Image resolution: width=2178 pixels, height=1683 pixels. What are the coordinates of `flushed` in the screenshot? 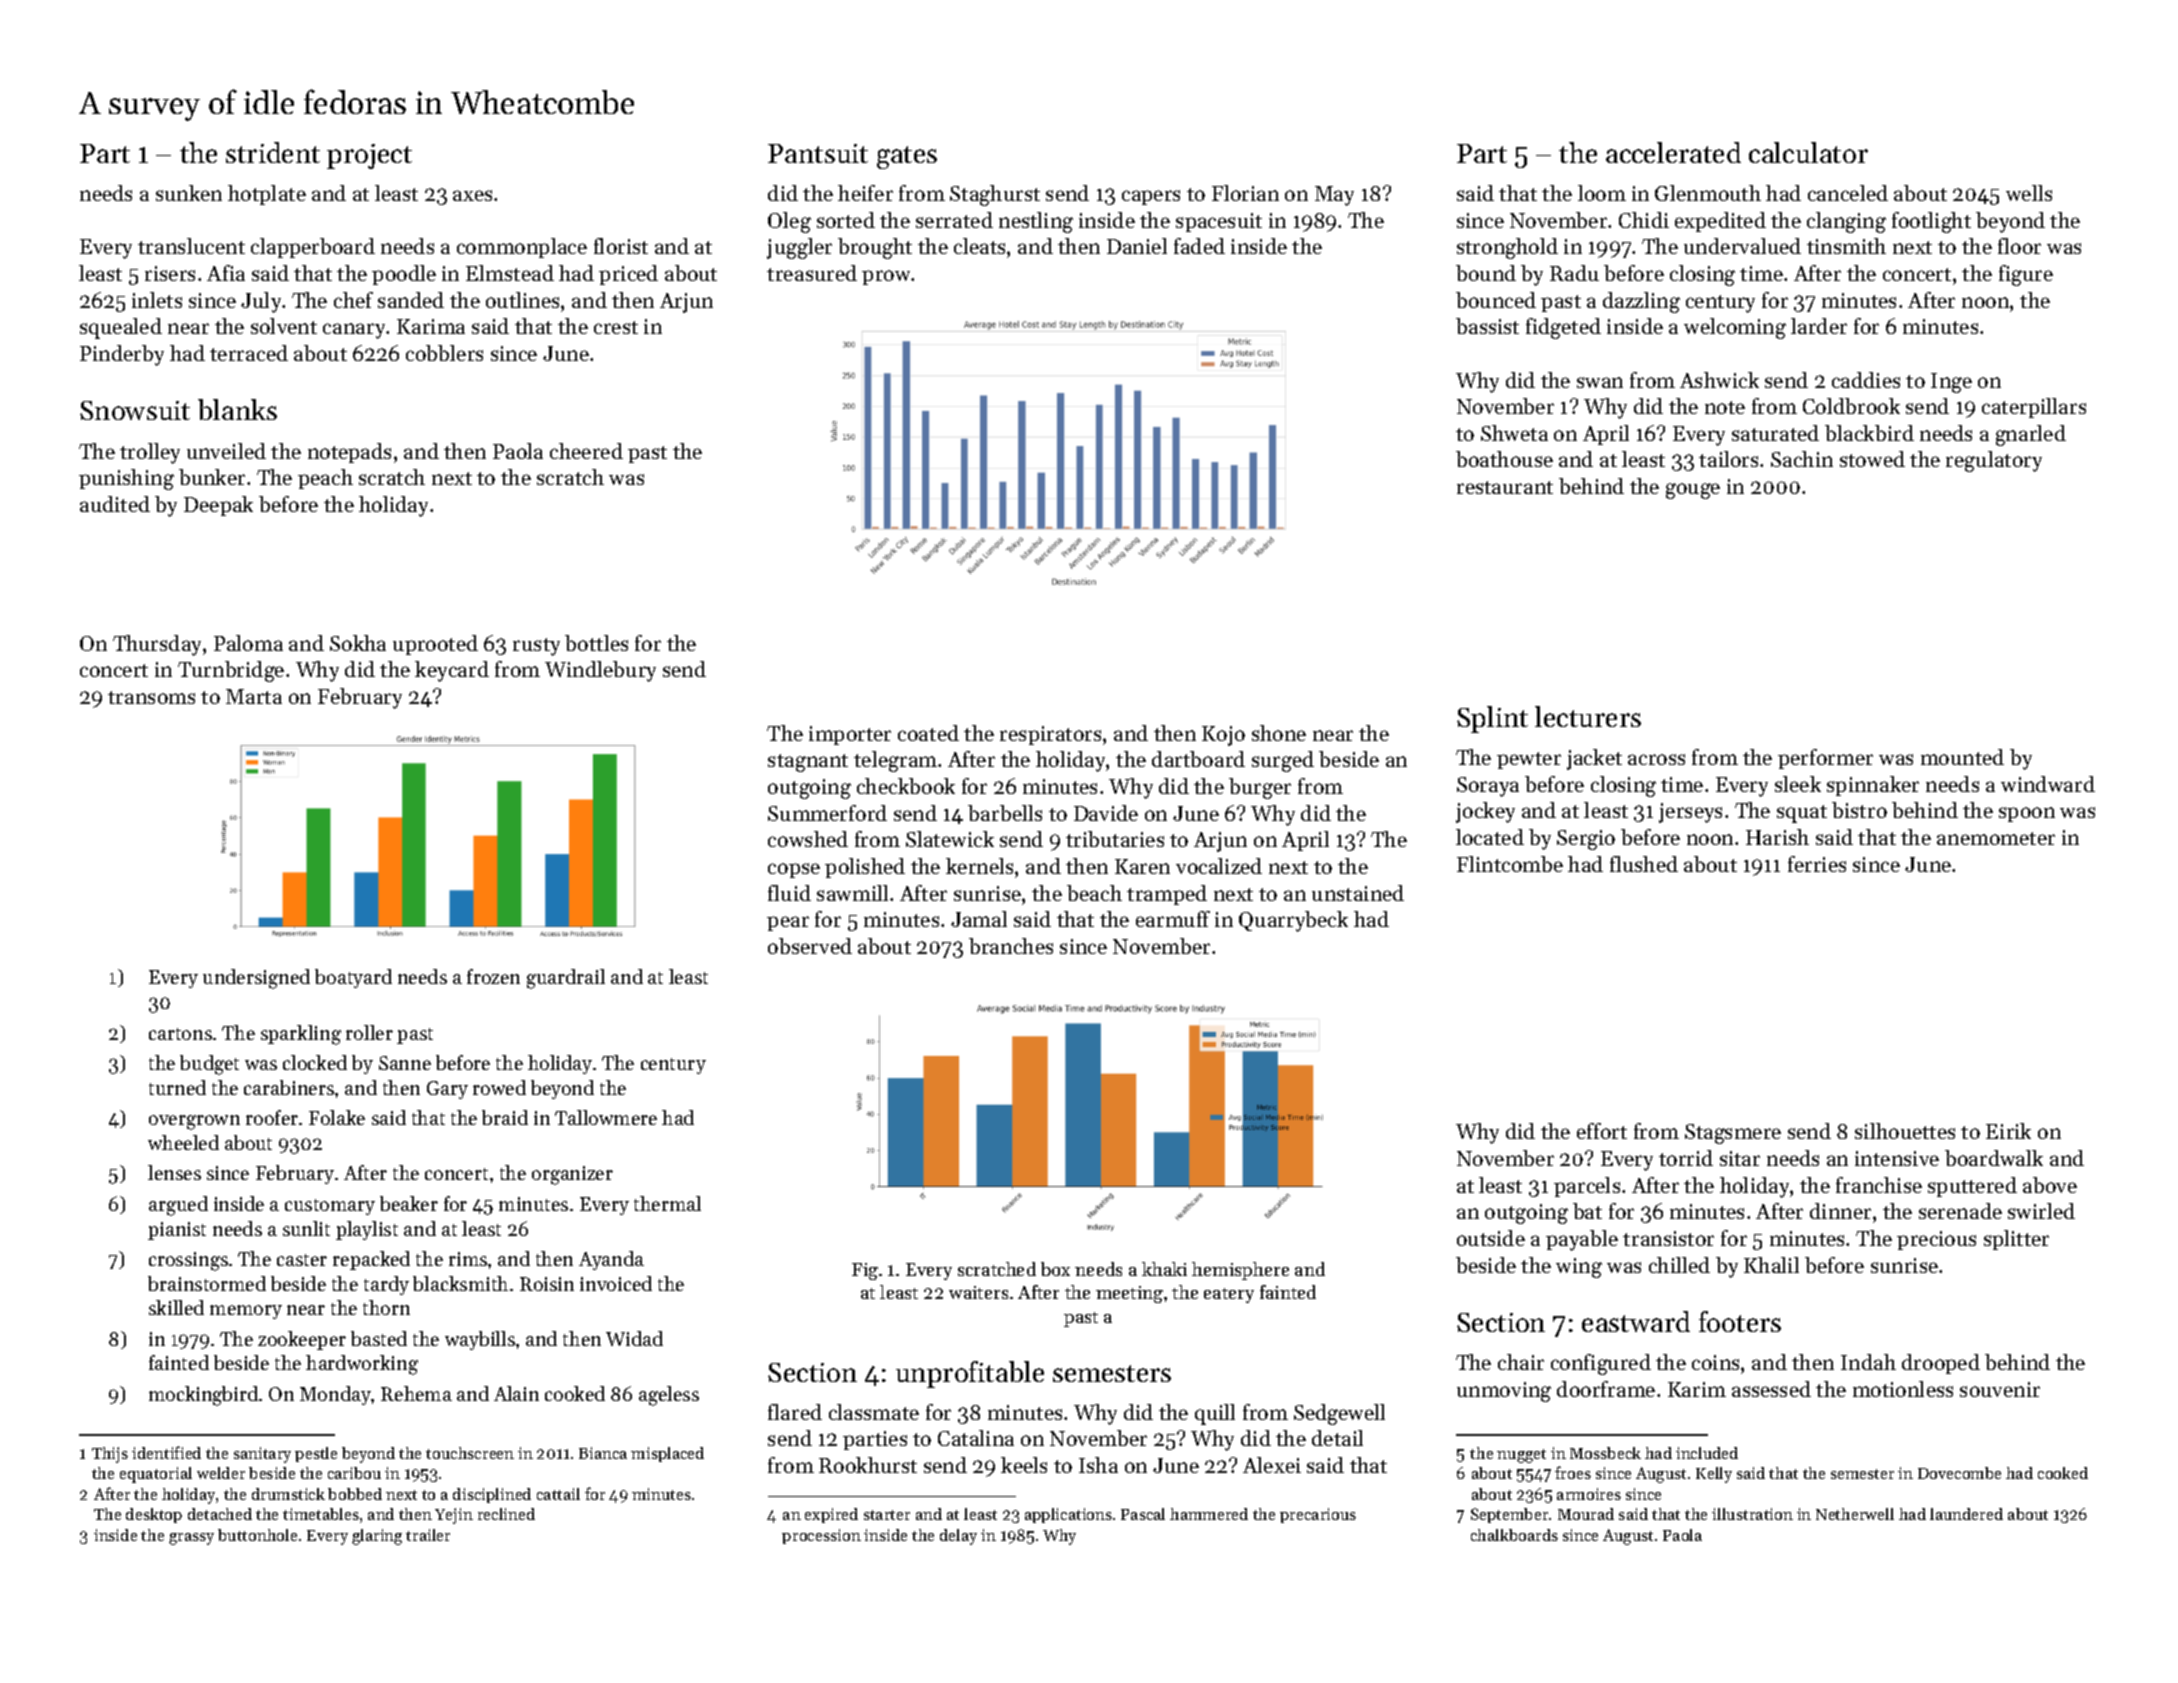 It's located at (1644, 864).
